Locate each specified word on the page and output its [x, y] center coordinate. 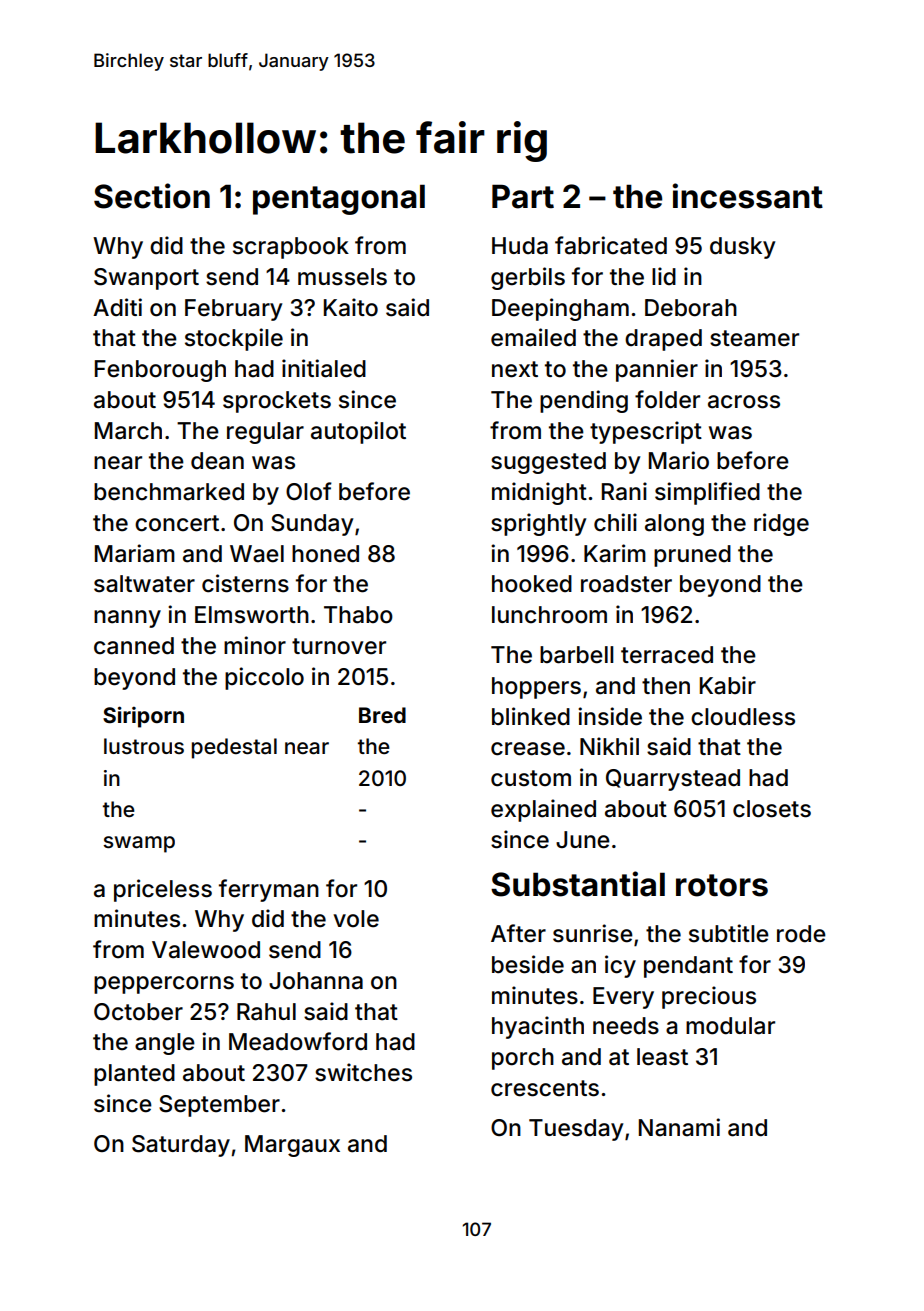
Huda [520, 246]
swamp [139, 844]
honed [325, 554]
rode [801, 934]
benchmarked [169, 492]
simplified [707, 493]
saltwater [144, 584]
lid [664, 276]
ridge [781, 524]
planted [134, 1075]
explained [543, 810]
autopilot [358, 432]
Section [152, 196]
